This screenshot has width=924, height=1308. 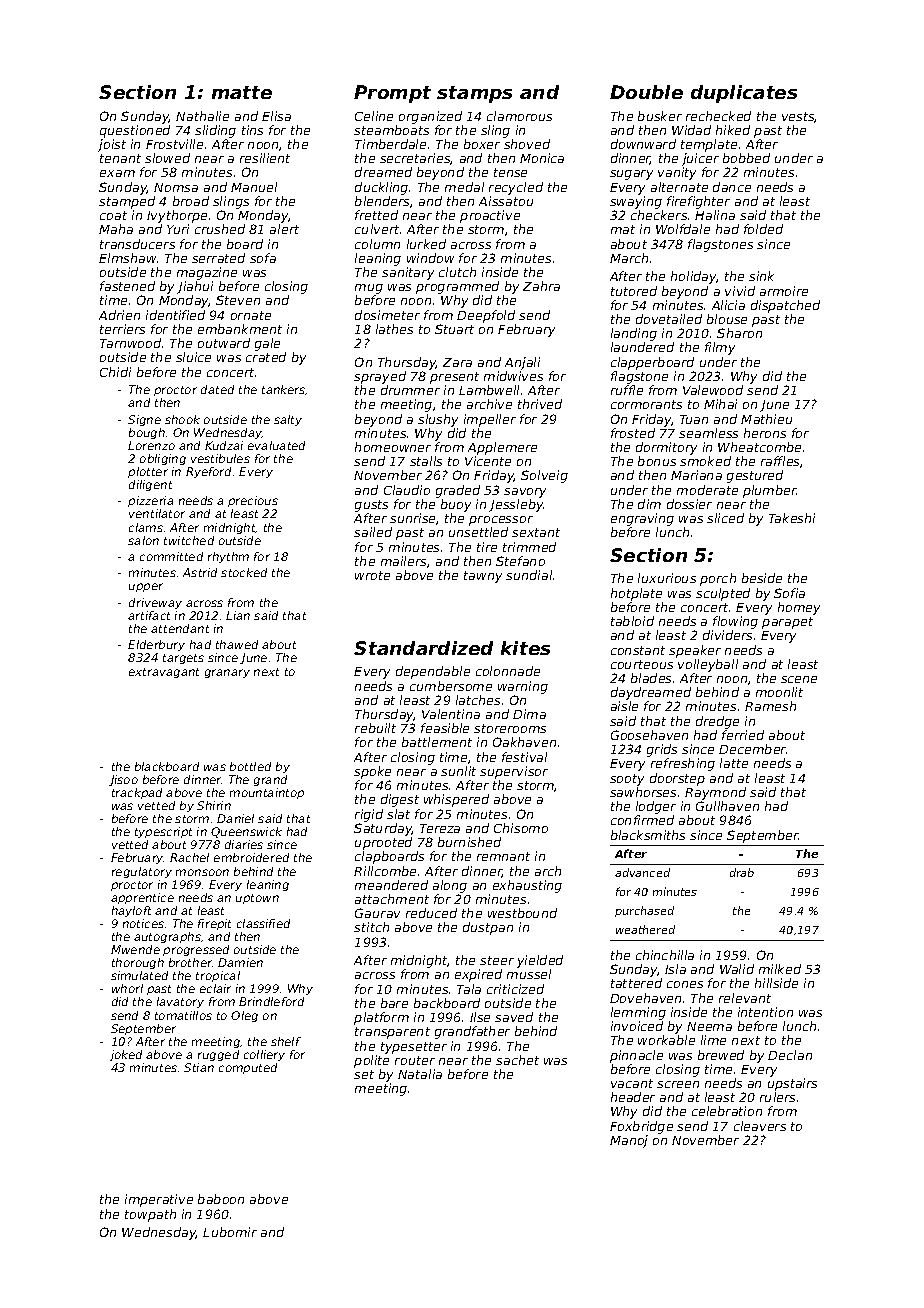 What do you see at coordinates (126, 1055) in the screenshot?
I see `joked` at bounding box center [126, 1055].
